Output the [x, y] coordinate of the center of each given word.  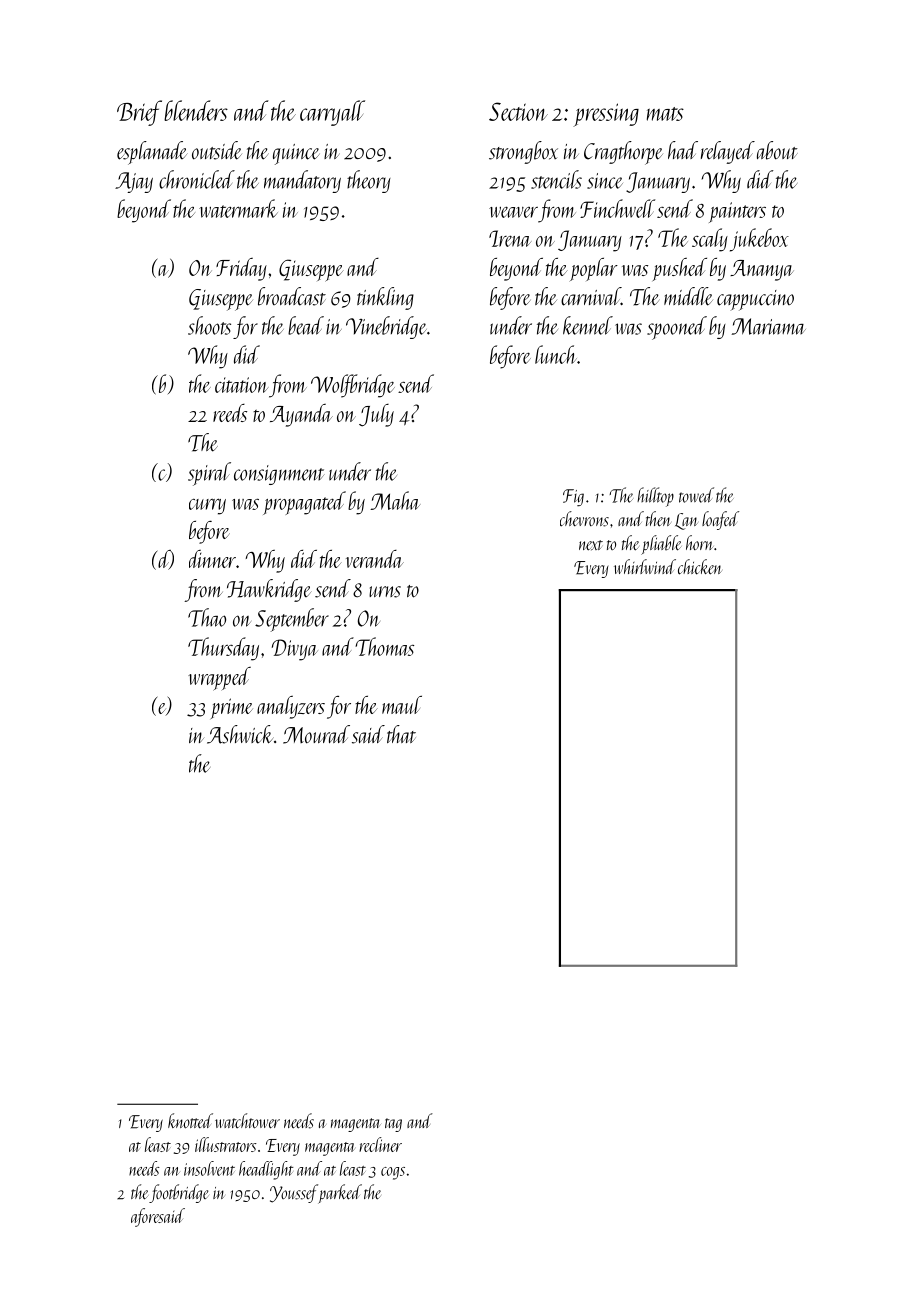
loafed [720, 520]
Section [518, 111]
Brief [139, 113]
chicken [700, 567]
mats [665, 114]
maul [402, 705]
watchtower [247, 1121]
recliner [380, 1144]
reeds [230, 413]
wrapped [219, 679]
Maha [395, 500]
